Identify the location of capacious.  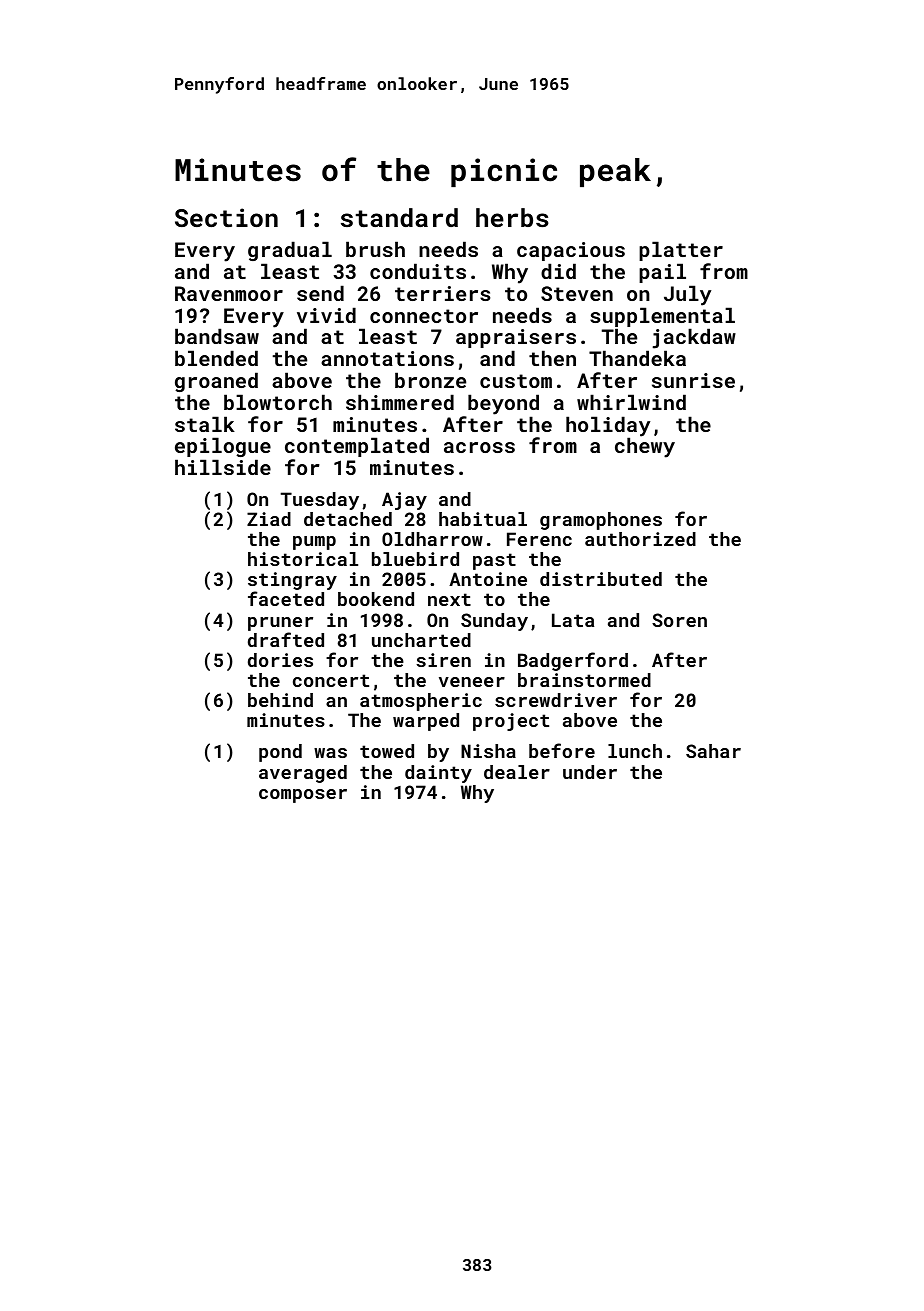
(571, 251).
